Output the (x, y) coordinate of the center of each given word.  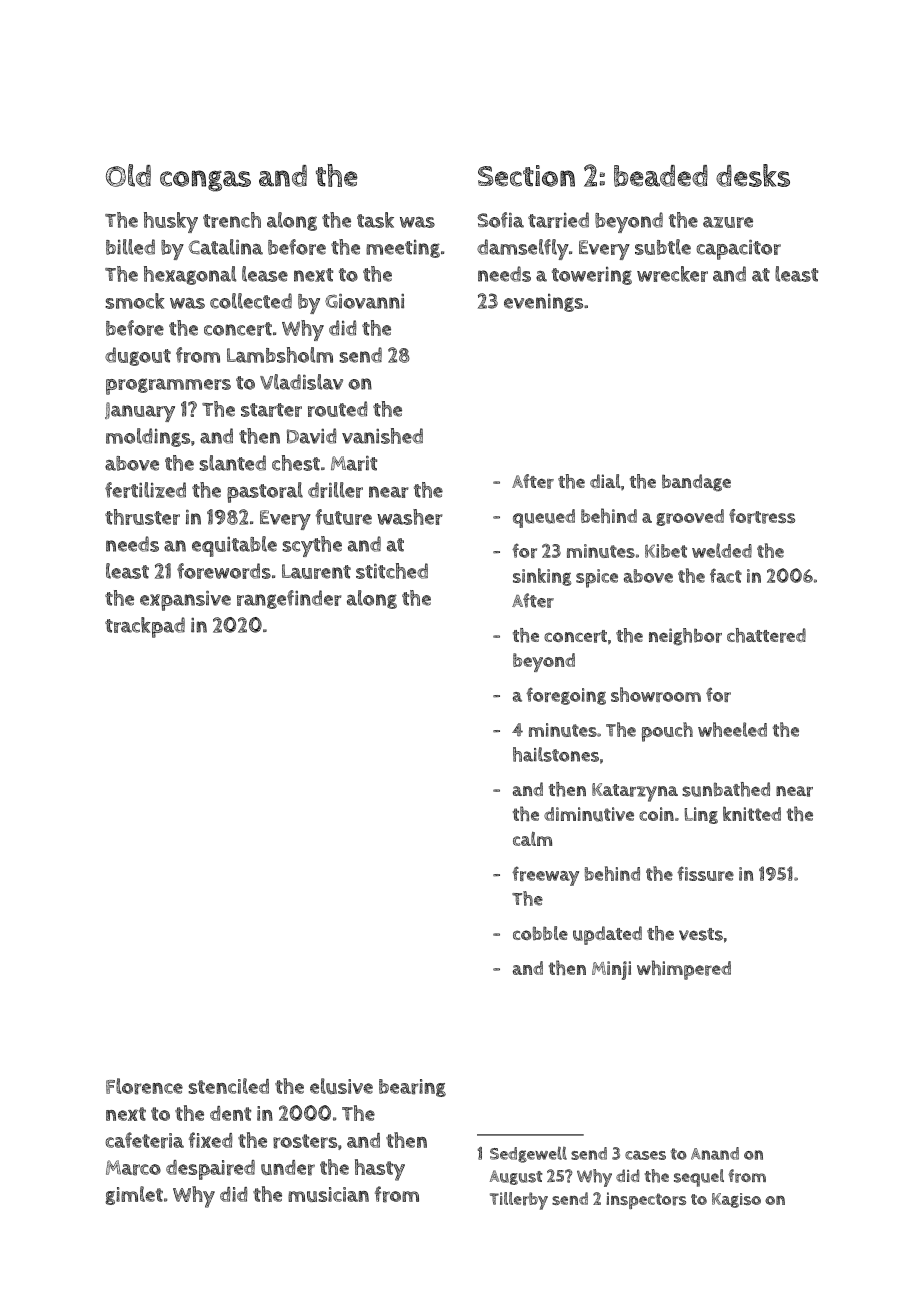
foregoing (566, 696)
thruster (142, 517)
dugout (138, 356)
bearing (412, 1088)
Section (526, 176)
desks (753, 175)
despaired (210, 1170)
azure (728, 222)
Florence (144, 1086)
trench (232, 220)
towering (592, 276)
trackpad (145, 627)
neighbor (685, 636)
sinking (542, 577)
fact (726, 576)
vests (701, 934)
